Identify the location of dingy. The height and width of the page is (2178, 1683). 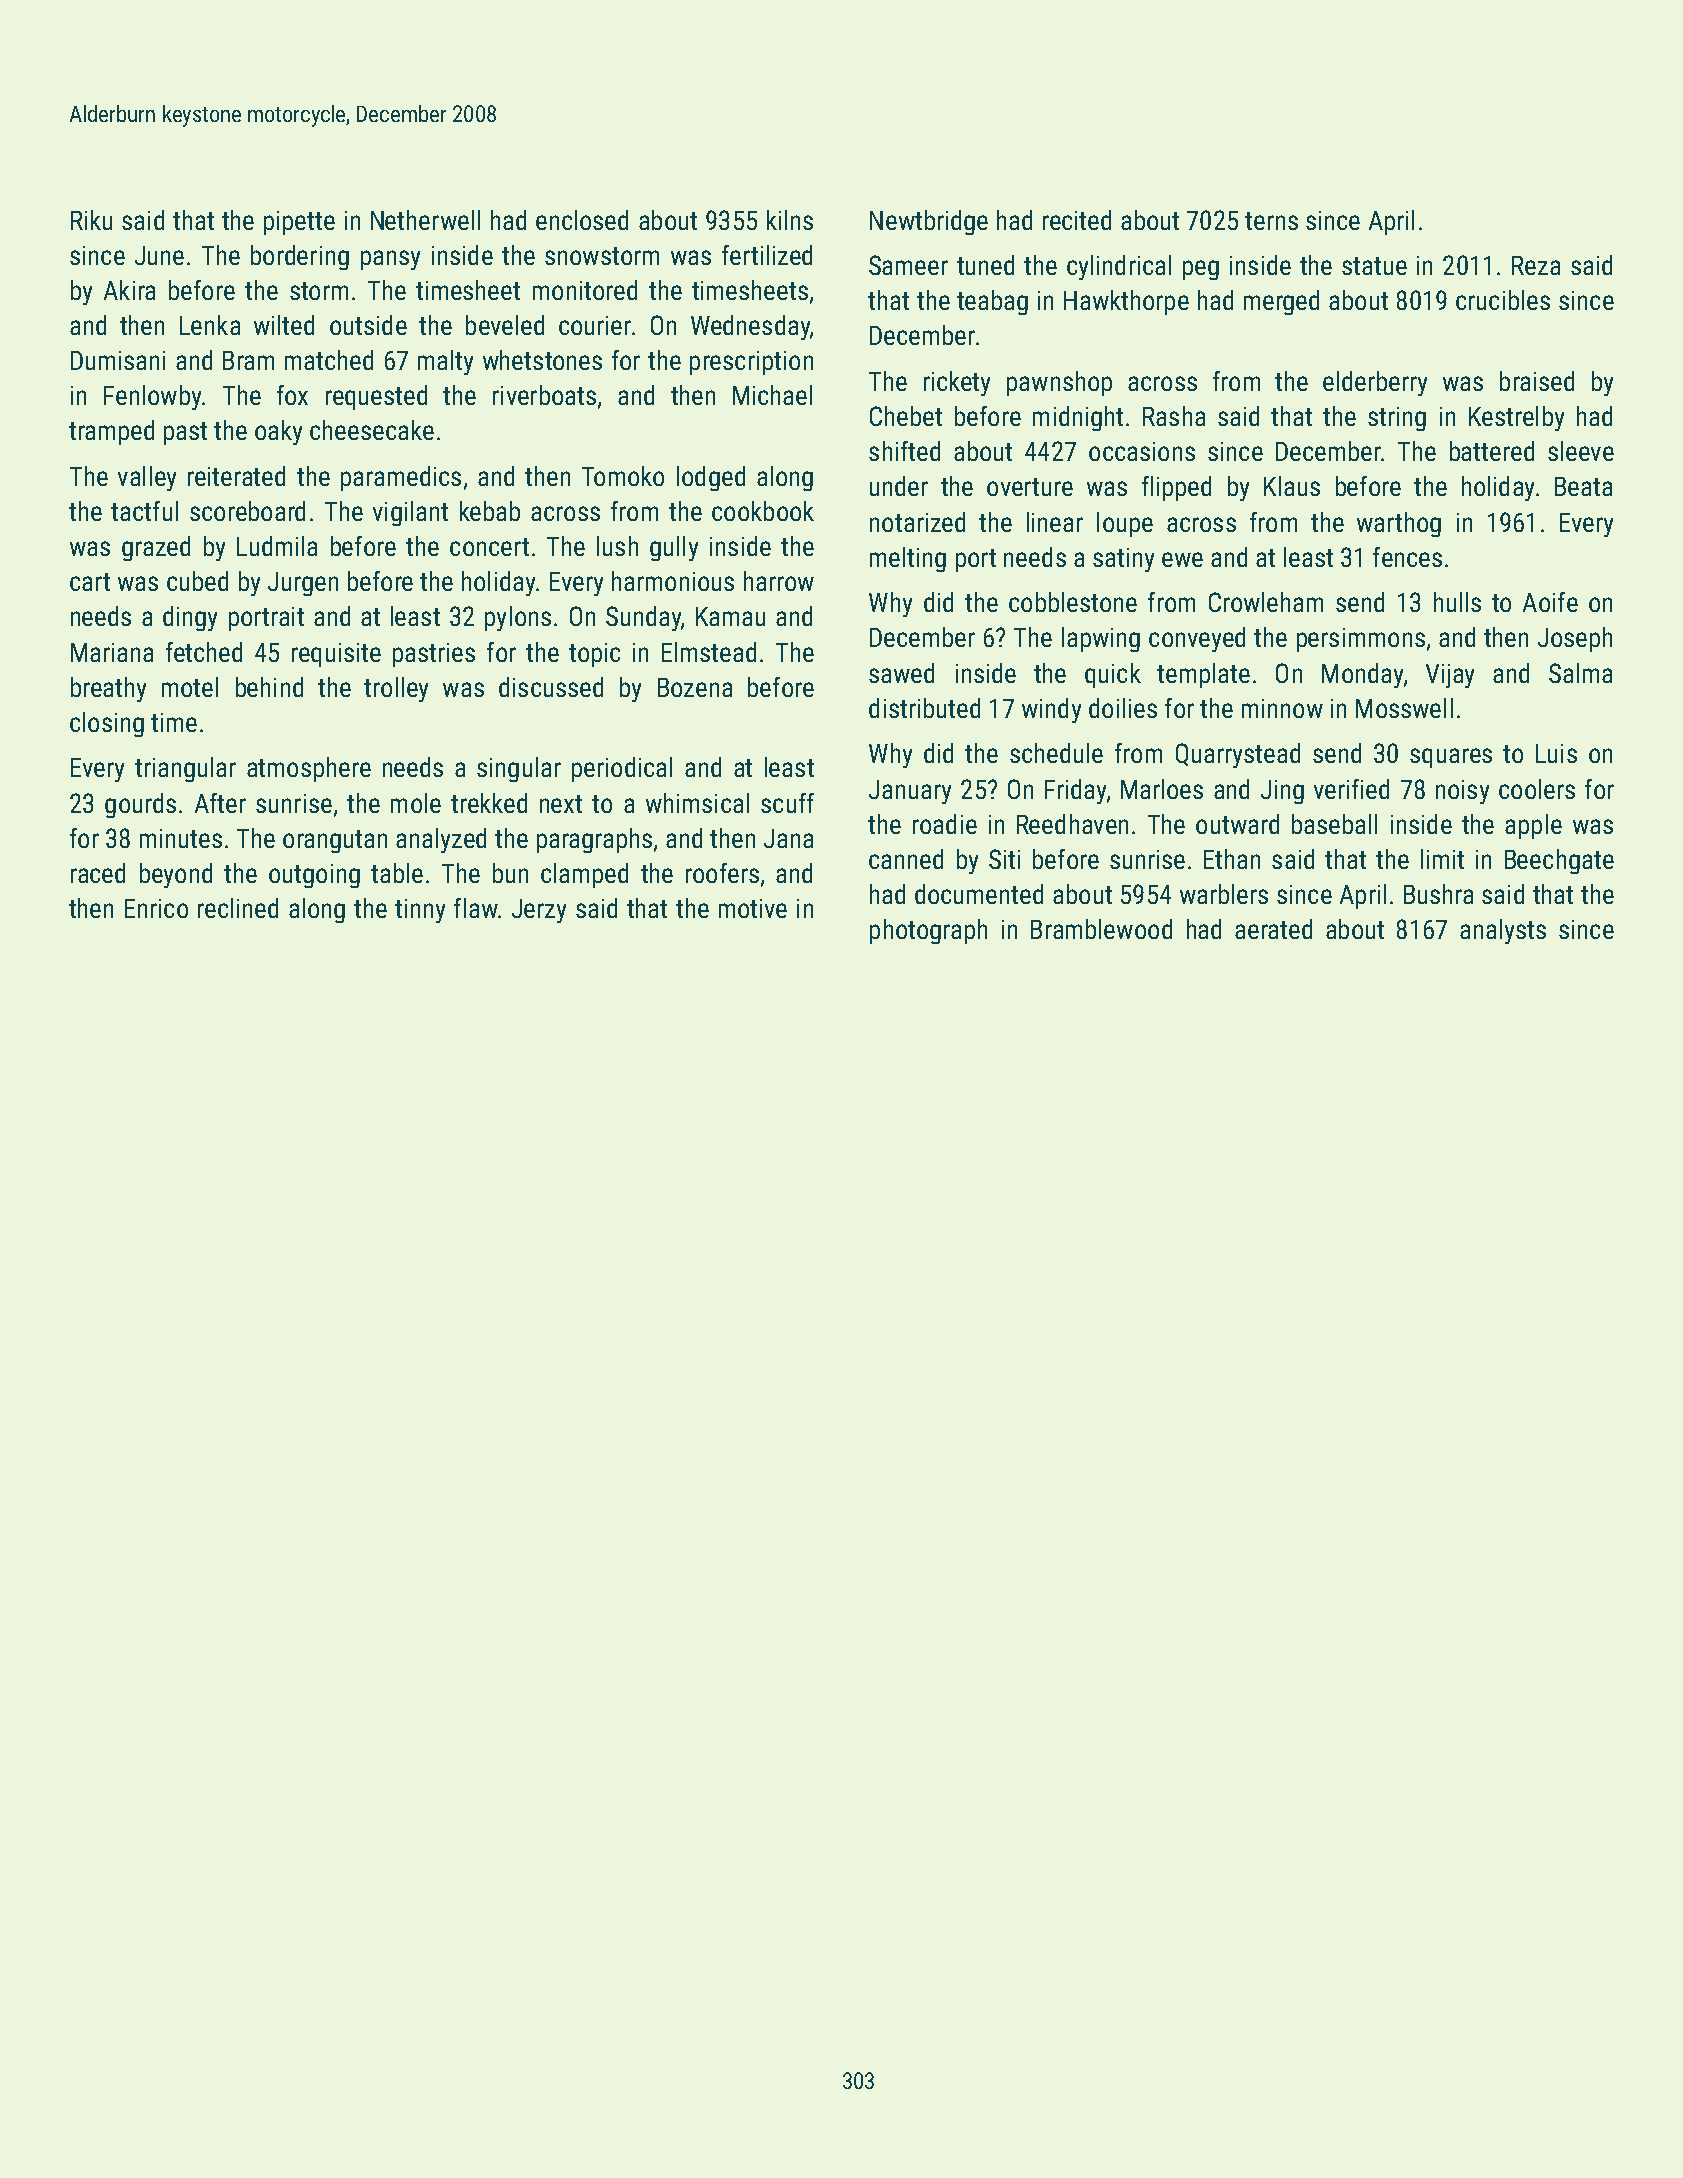
(190, 618).
